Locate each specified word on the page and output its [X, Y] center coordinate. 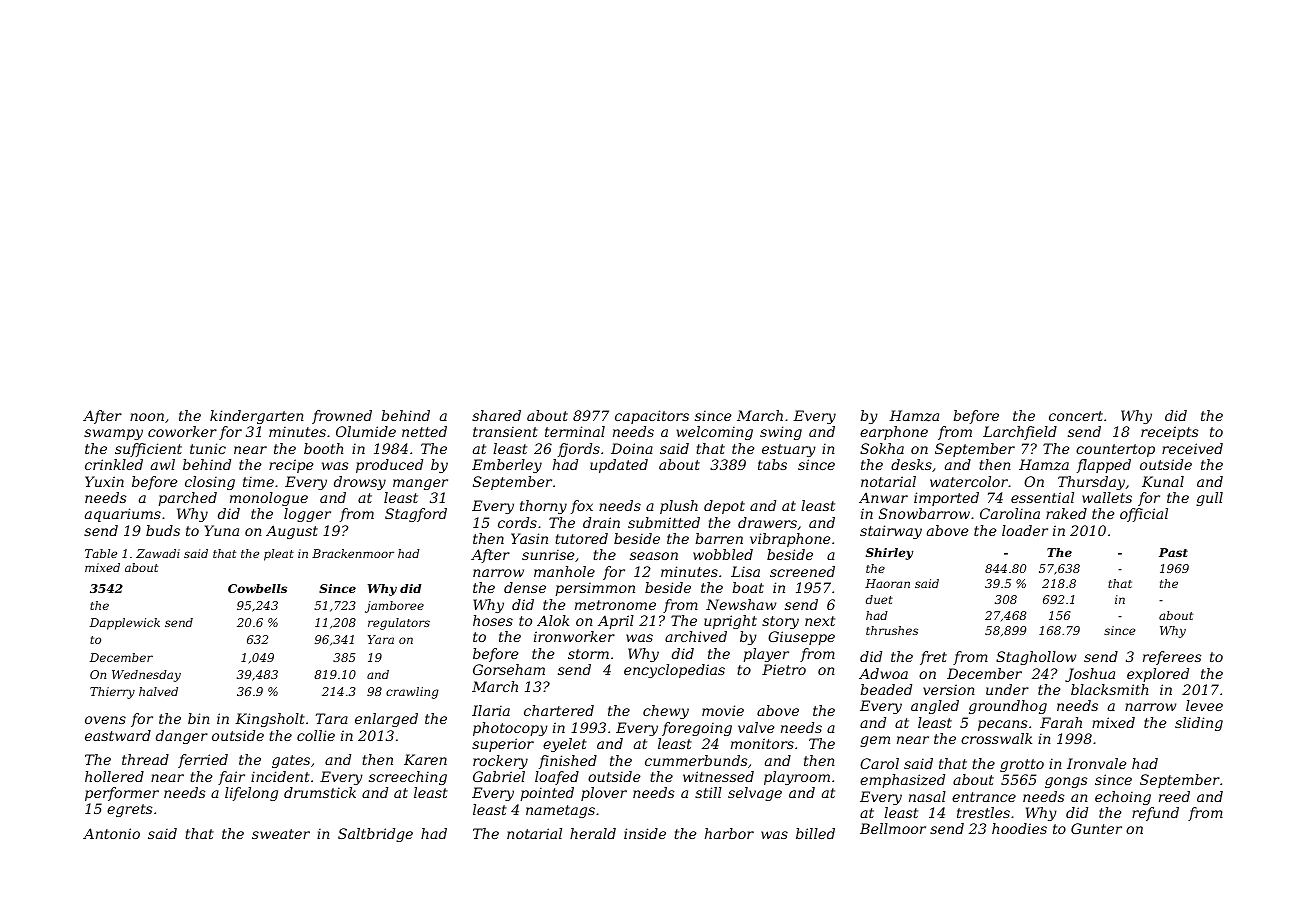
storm [588, 654]
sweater [281, 834]
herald [593, 833]
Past [1173, 552]
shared [496, 415]
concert [1076, 416]
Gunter [1096, 828]
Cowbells [257, 588]
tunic [208, 448]
